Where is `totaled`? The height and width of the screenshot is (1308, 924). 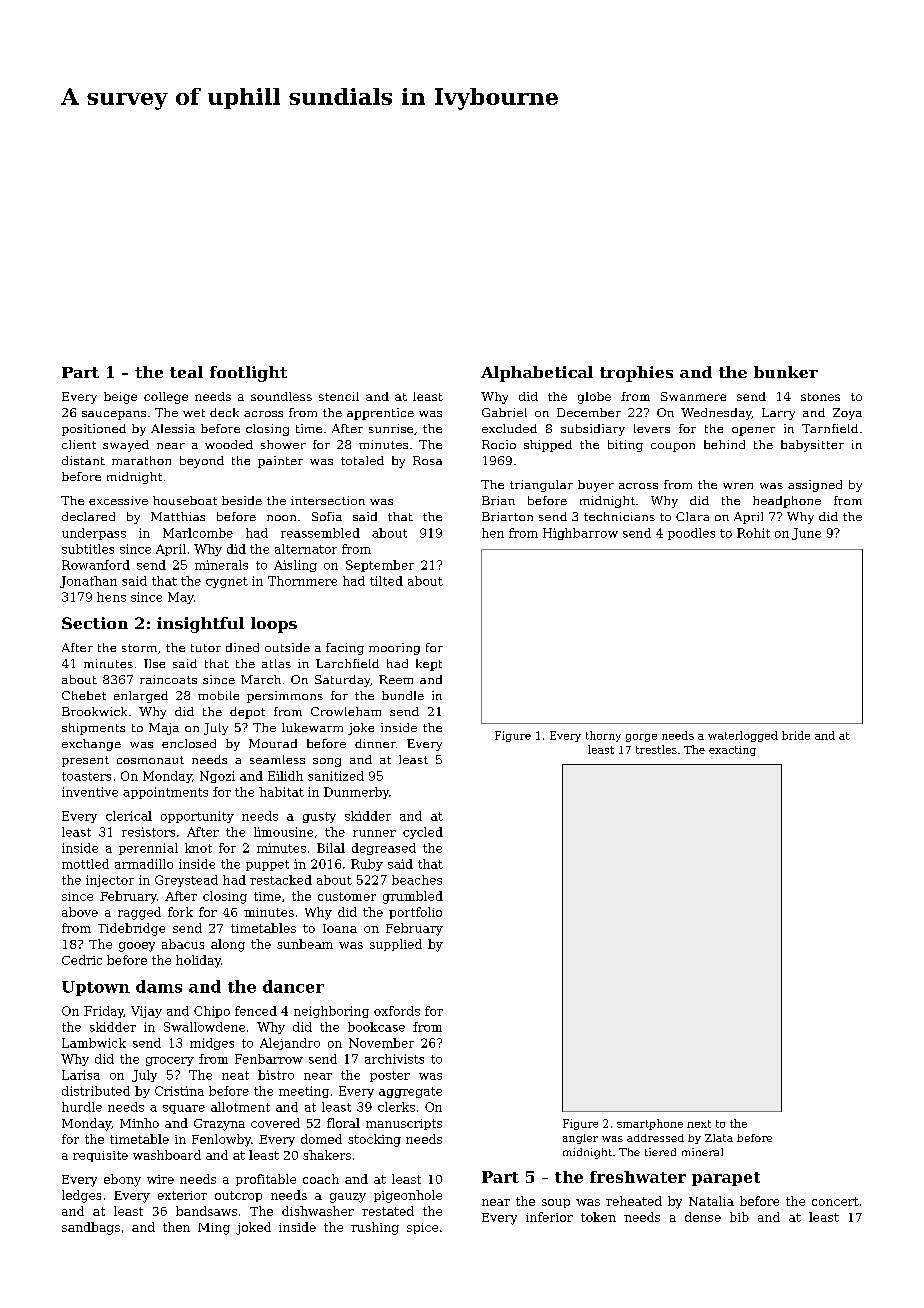
totaled is located at coordinates (362, 460).
